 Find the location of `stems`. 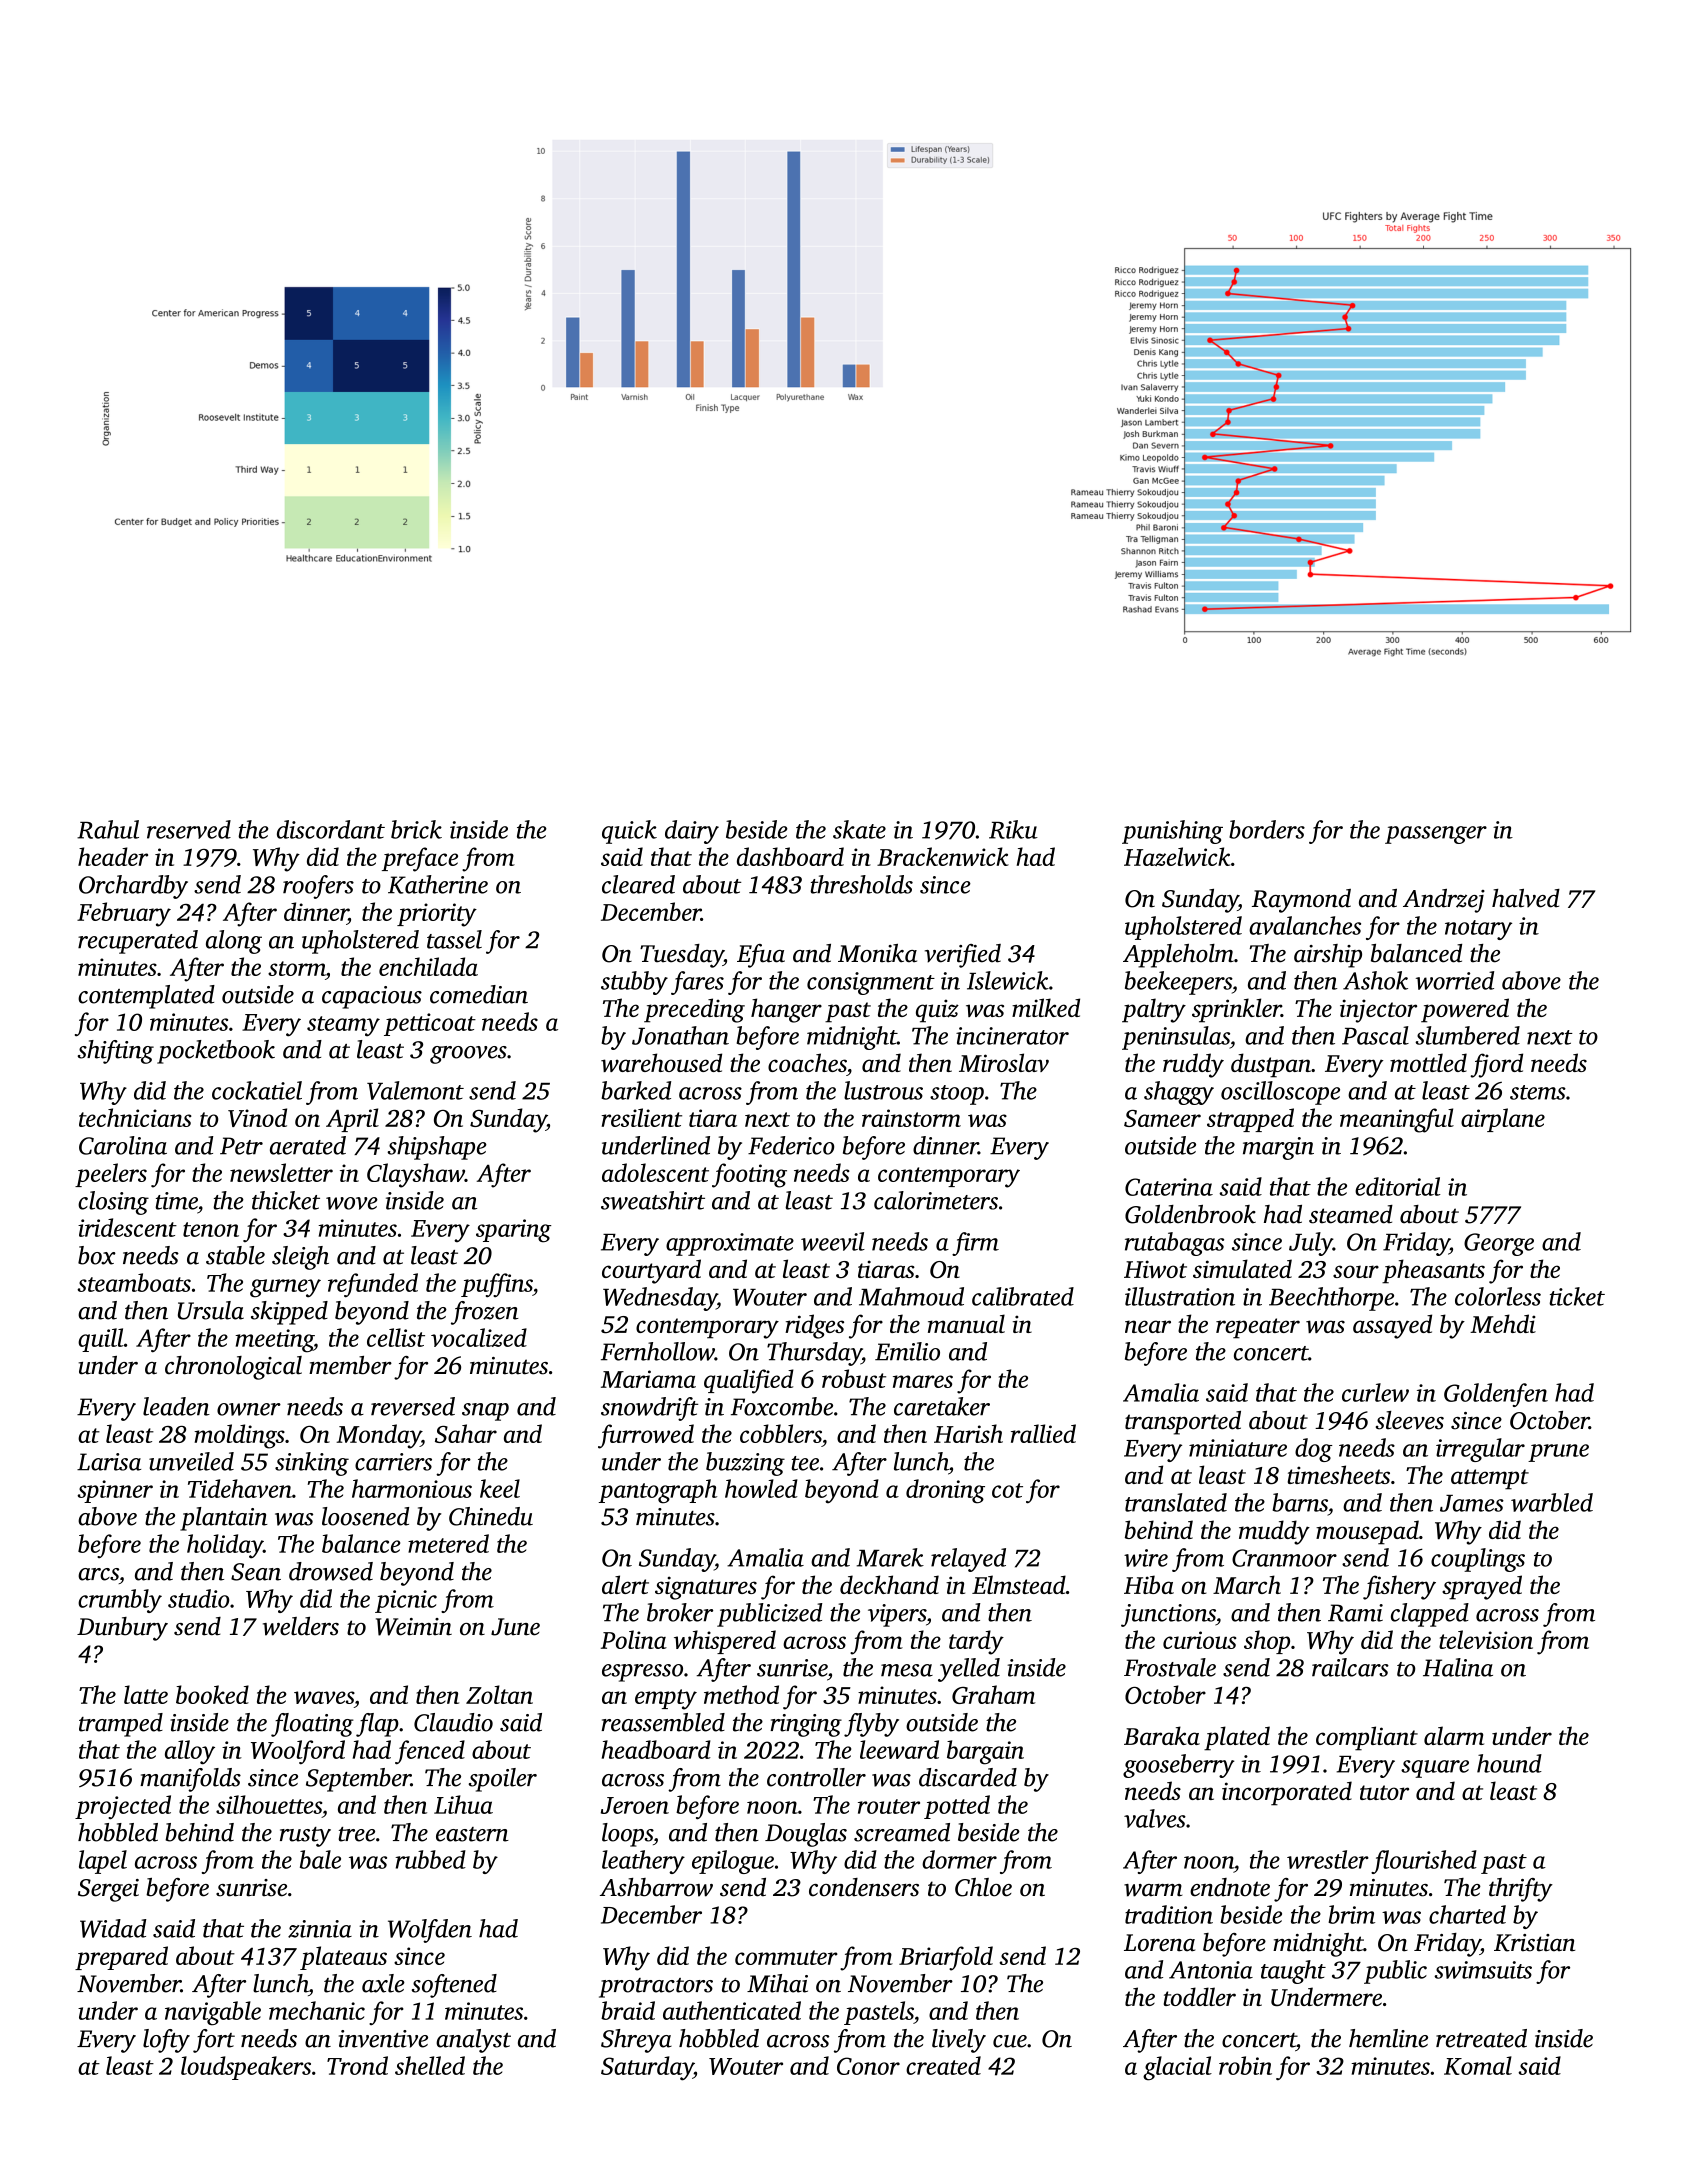

stems is located at coordinates (1538, 1092).
